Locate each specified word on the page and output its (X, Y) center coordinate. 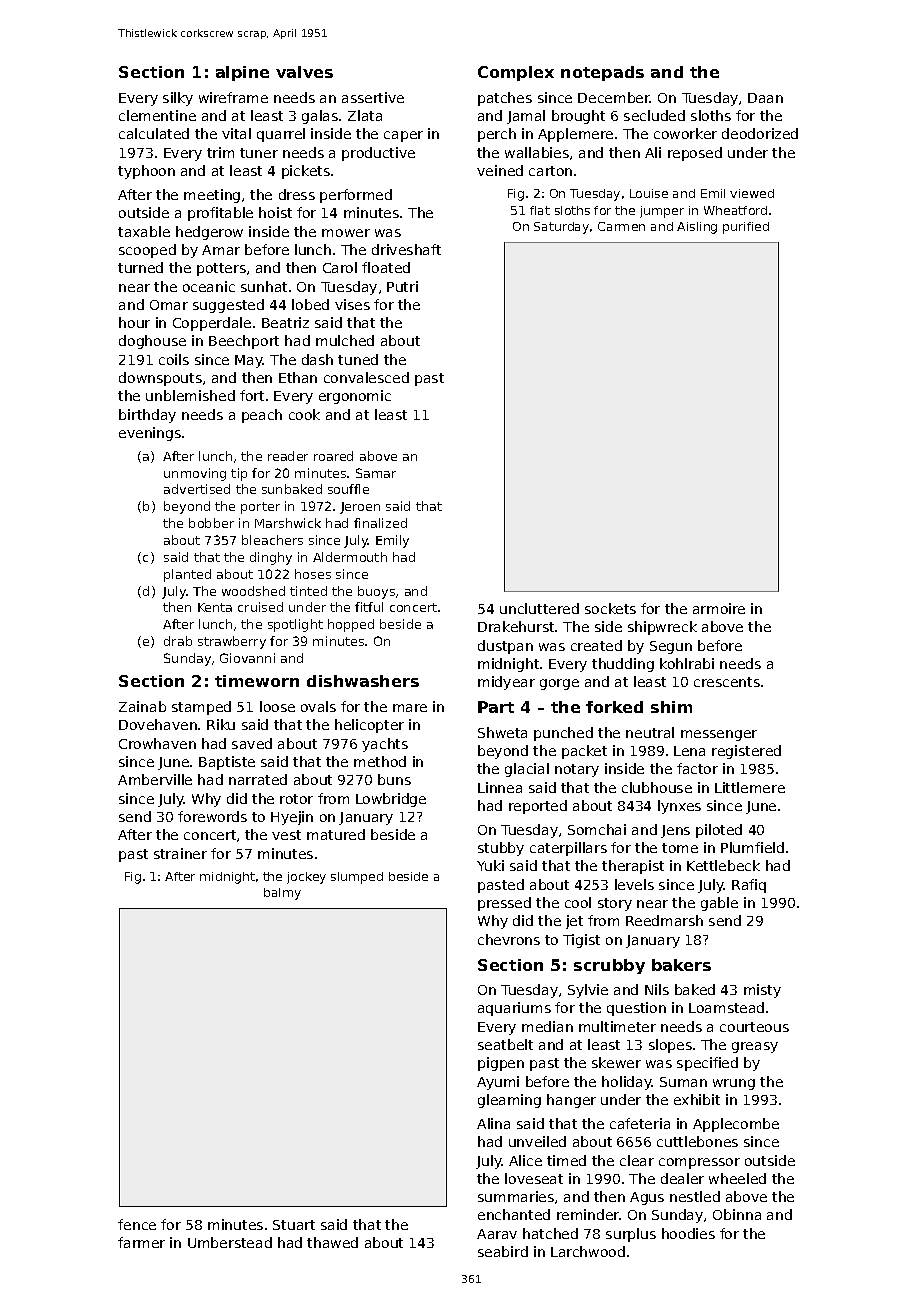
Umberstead (230, 1242)
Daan (765, 98)
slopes (670, 1046)
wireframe (233, 97)
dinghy (271, 558)
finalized (380, 523)
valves (304, 72)
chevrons (509, 939)
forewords (212, 816)
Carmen (621, 226)
